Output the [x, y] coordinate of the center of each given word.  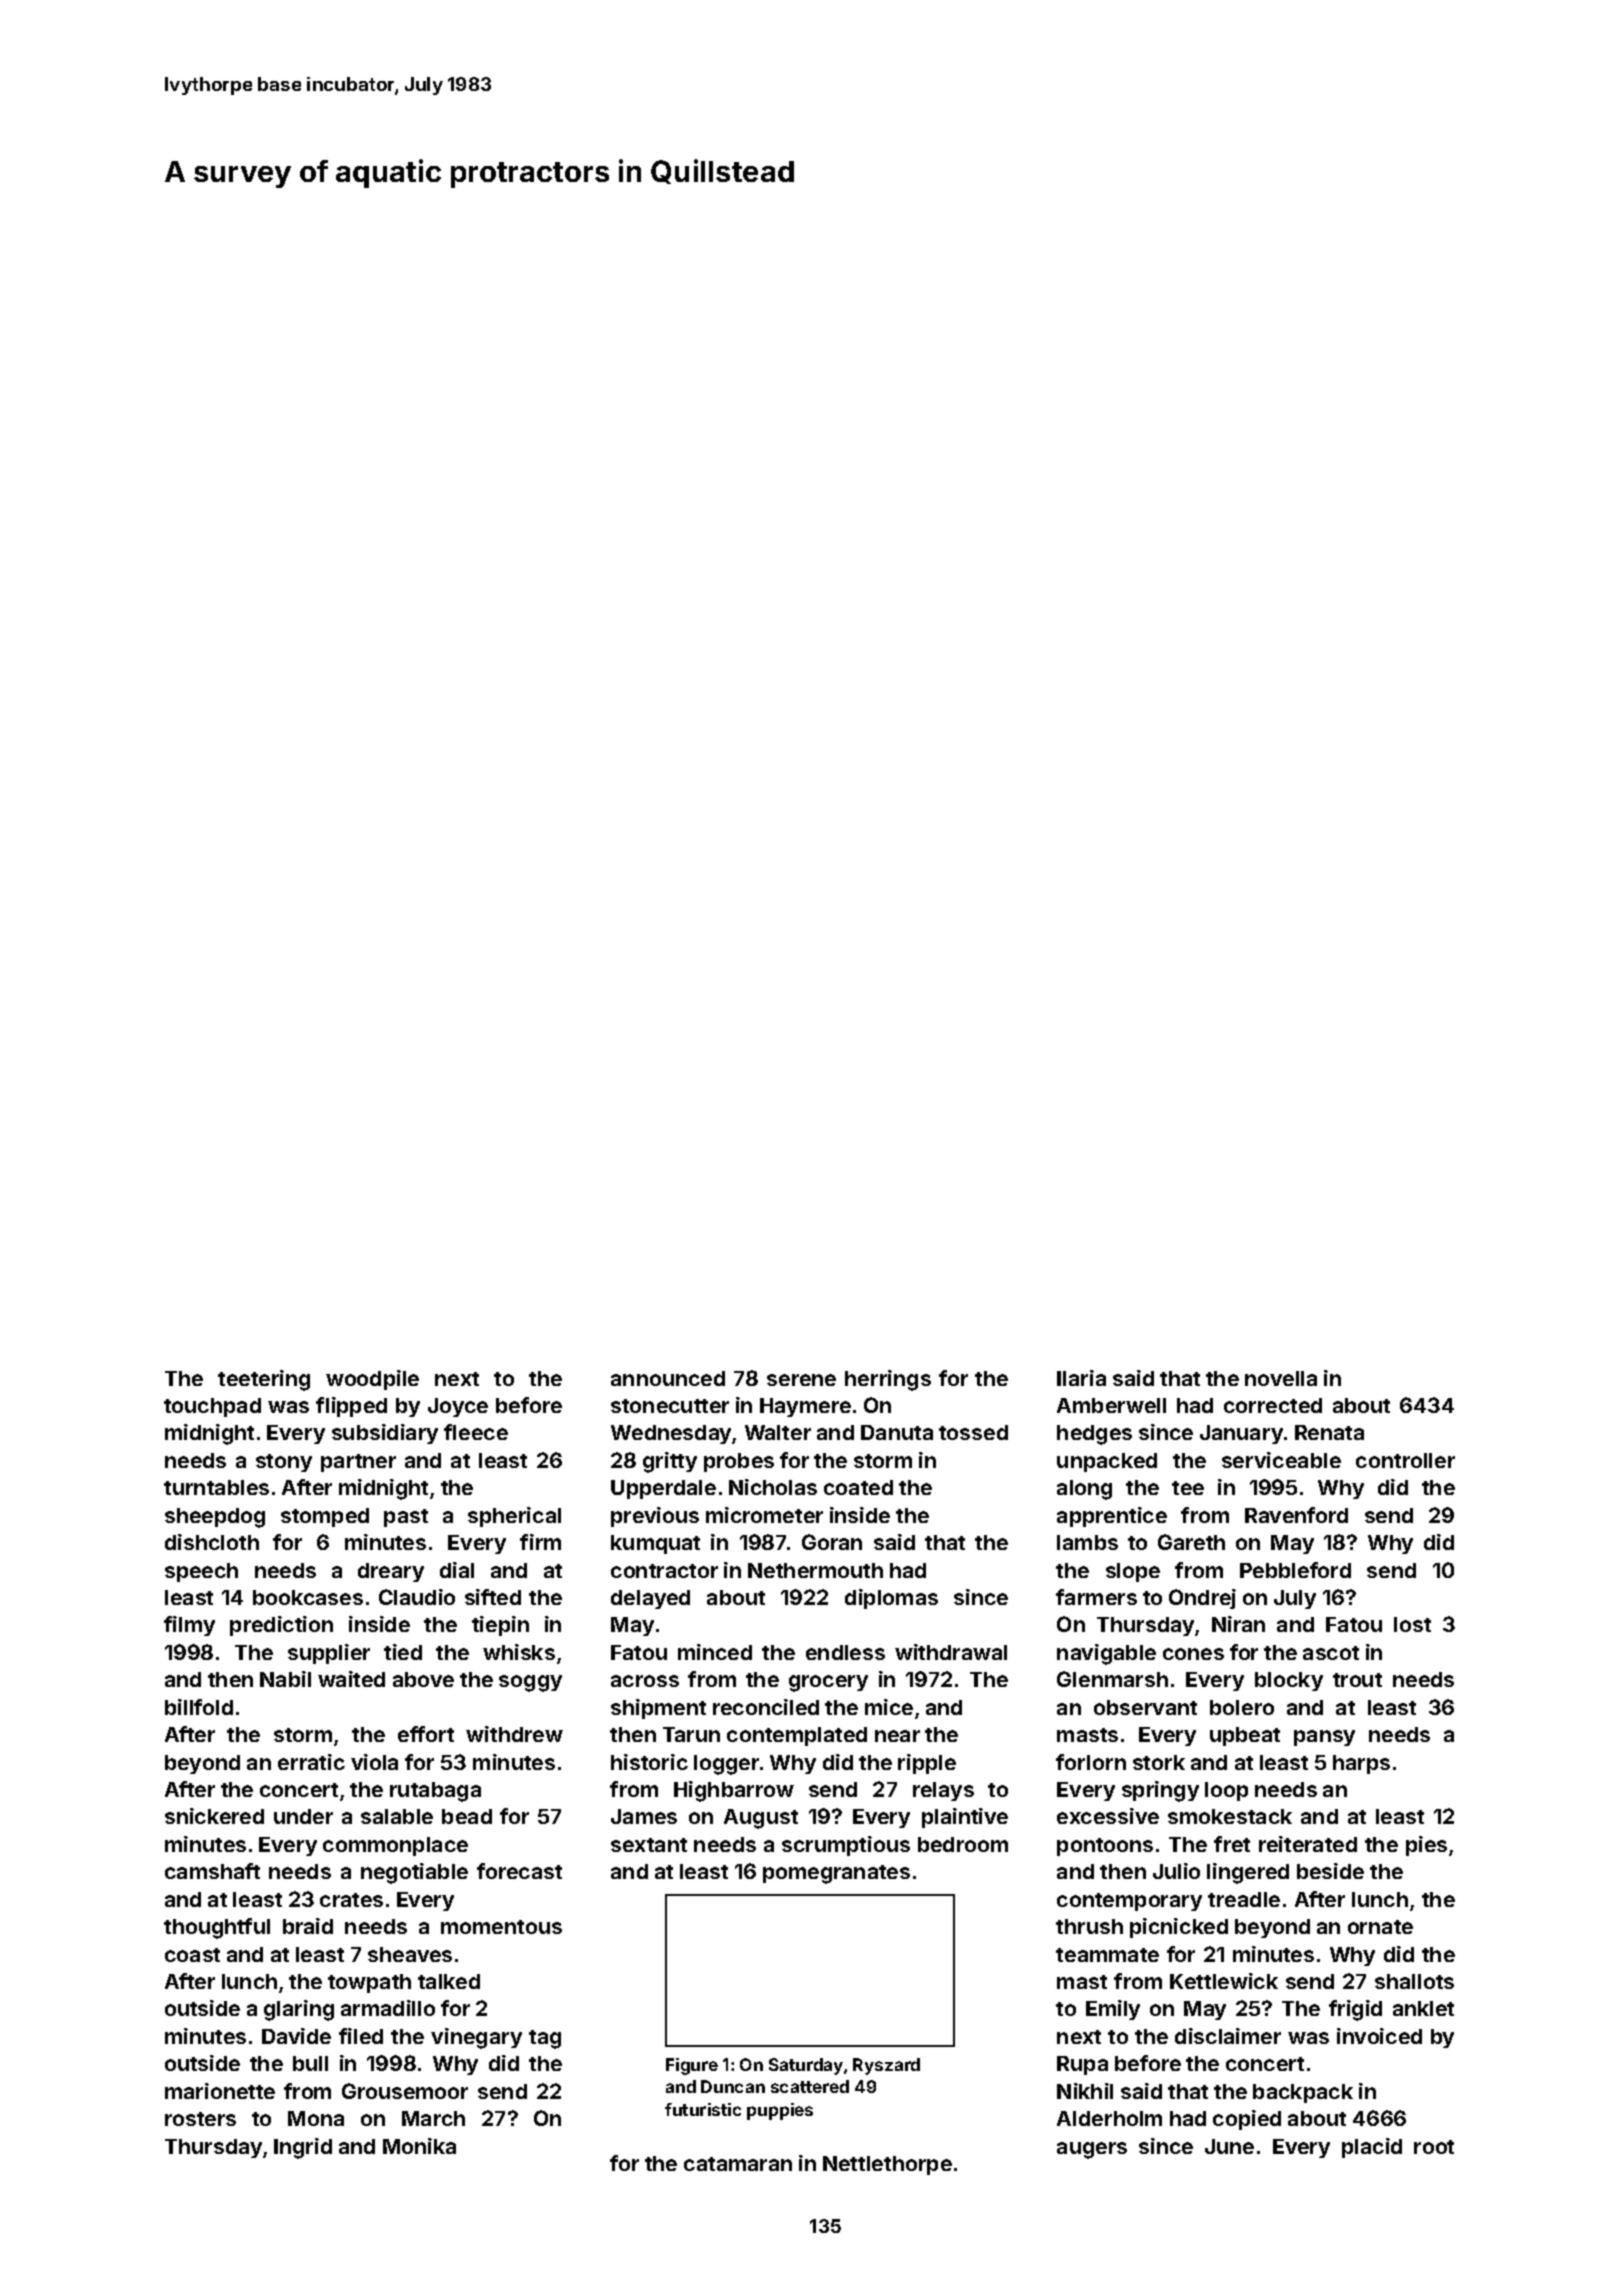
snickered [214, 1816]
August [761, 1819]
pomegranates [836, 1874]
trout [1357, 1680]
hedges [1094, 1435]
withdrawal [951, 1652]
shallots [1414, 1981]
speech [201, 1572]
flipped [351, 1407]
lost [1412, 1624]
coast [192, 1955]
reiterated [1308, 1844]
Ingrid [303, 2148]
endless [845, 1652]
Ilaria [1081, 1378]
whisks [519, 1652]
